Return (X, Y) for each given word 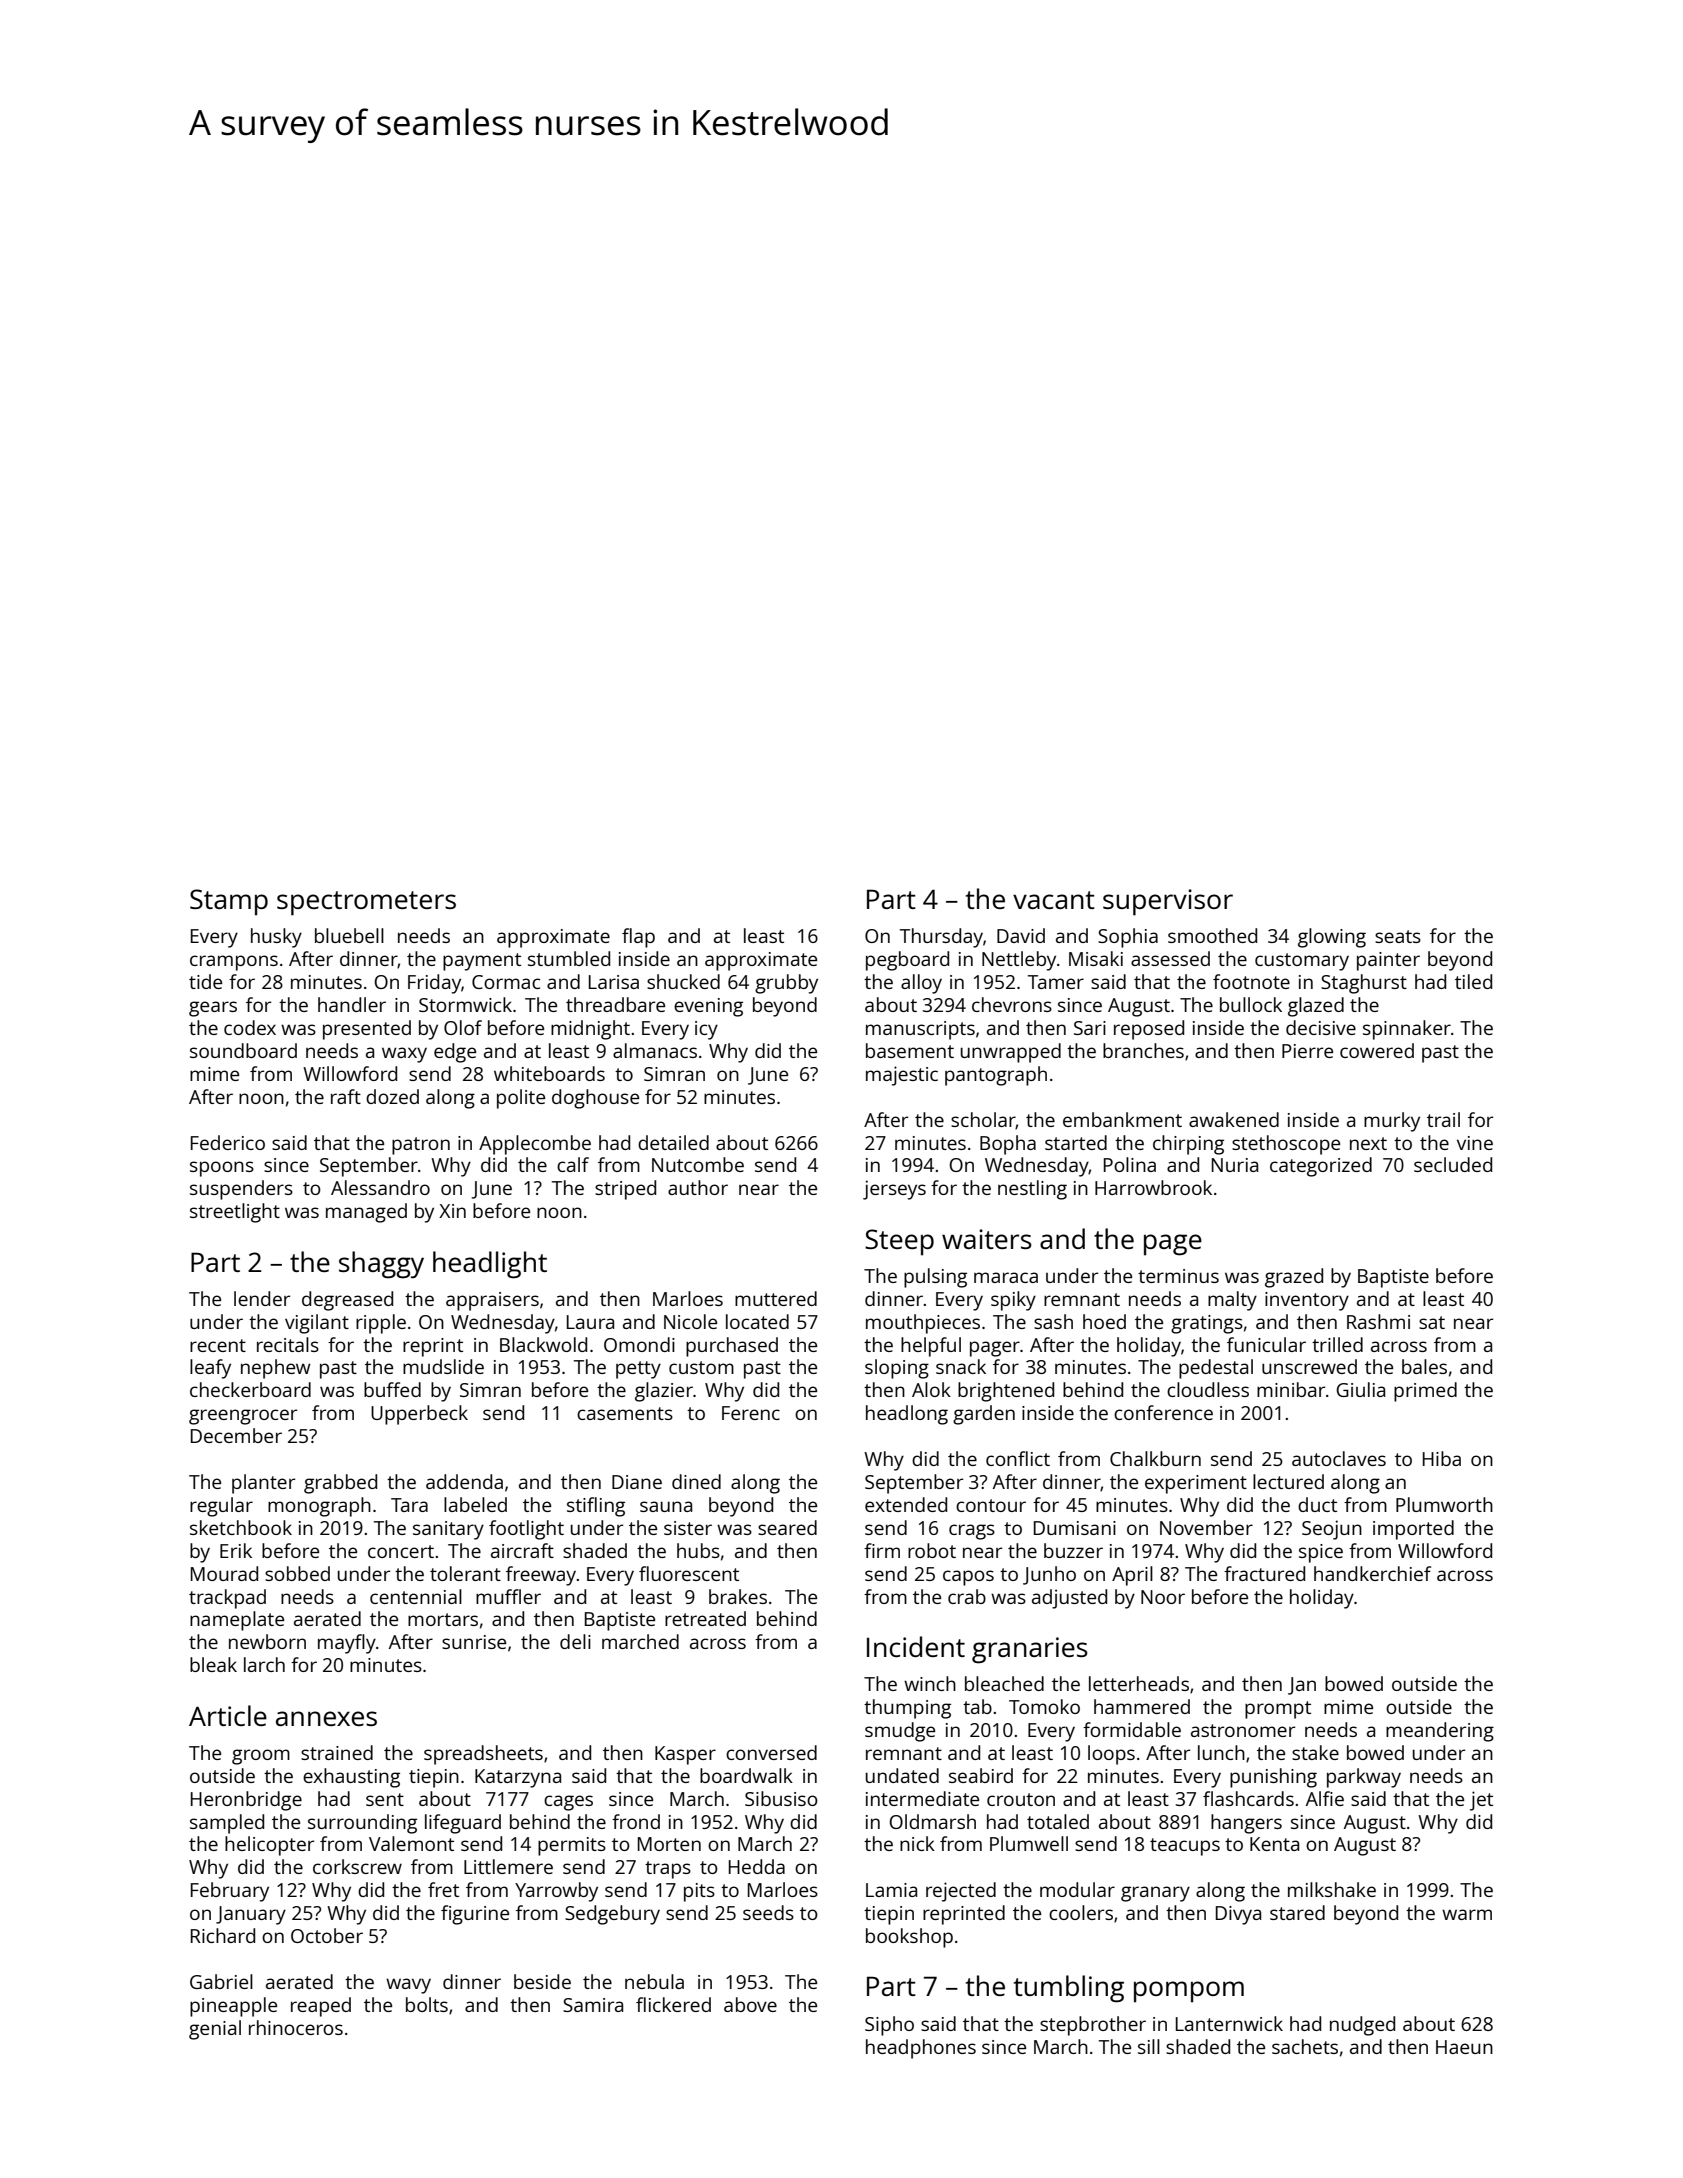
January (251, 1915)
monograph (319, 1507)
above (750, 2004)
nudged (1362, 2026)
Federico (228, 1142)
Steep (899, 1242)
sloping (897, 1369)
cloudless (1208, 1389)
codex (250, 1027)
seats (1398, 936)
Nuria (1235, 1165)
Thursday (941, 938)
